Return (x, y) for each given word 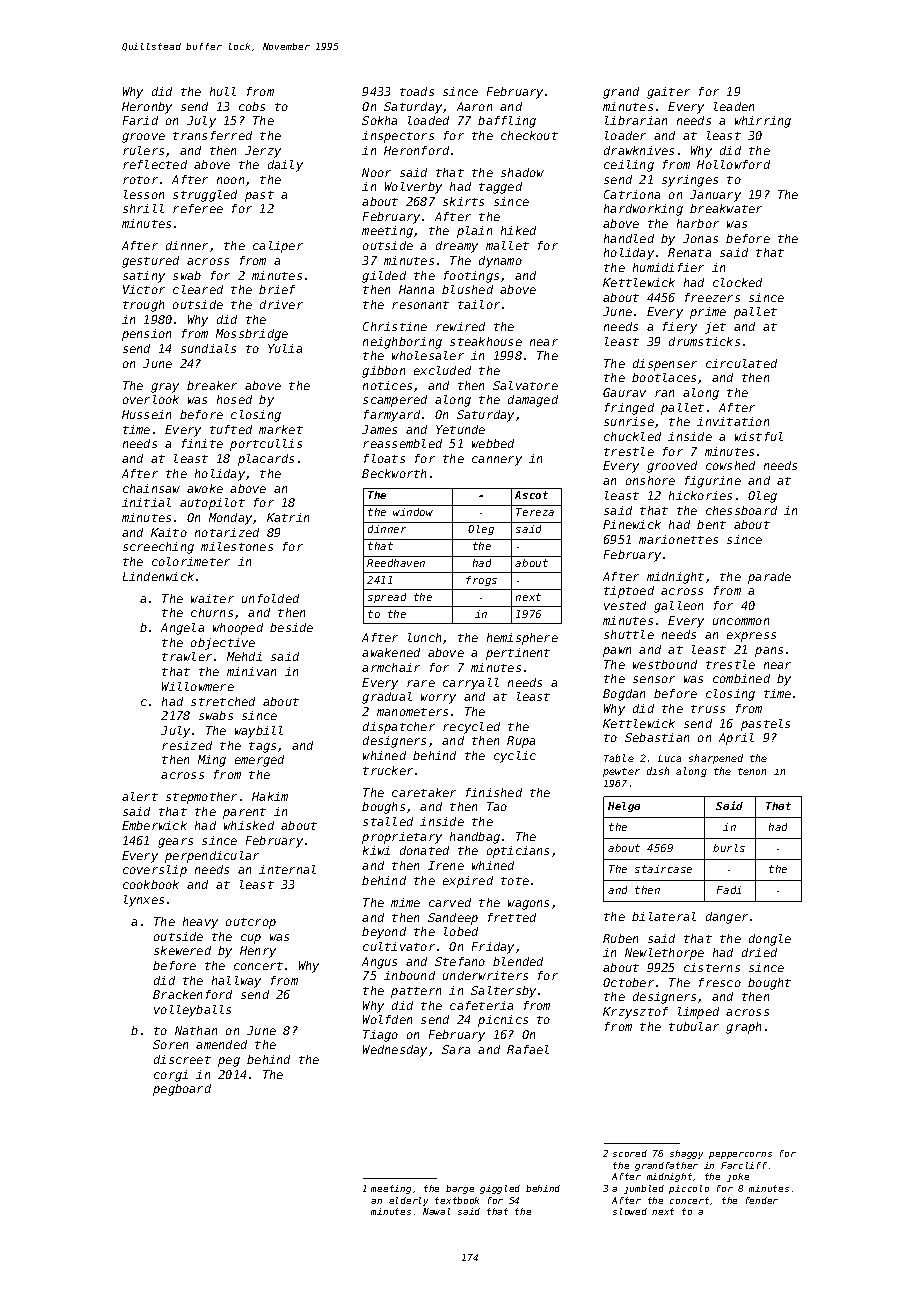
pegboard (182, 1090)
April (736, 739)
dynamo (500, 262)
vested (625, 605)
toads (417, 91)
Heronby (147, 108)
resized (187, 745)
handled (629, 238)
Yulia (285, 348)
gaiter (668, 93)
